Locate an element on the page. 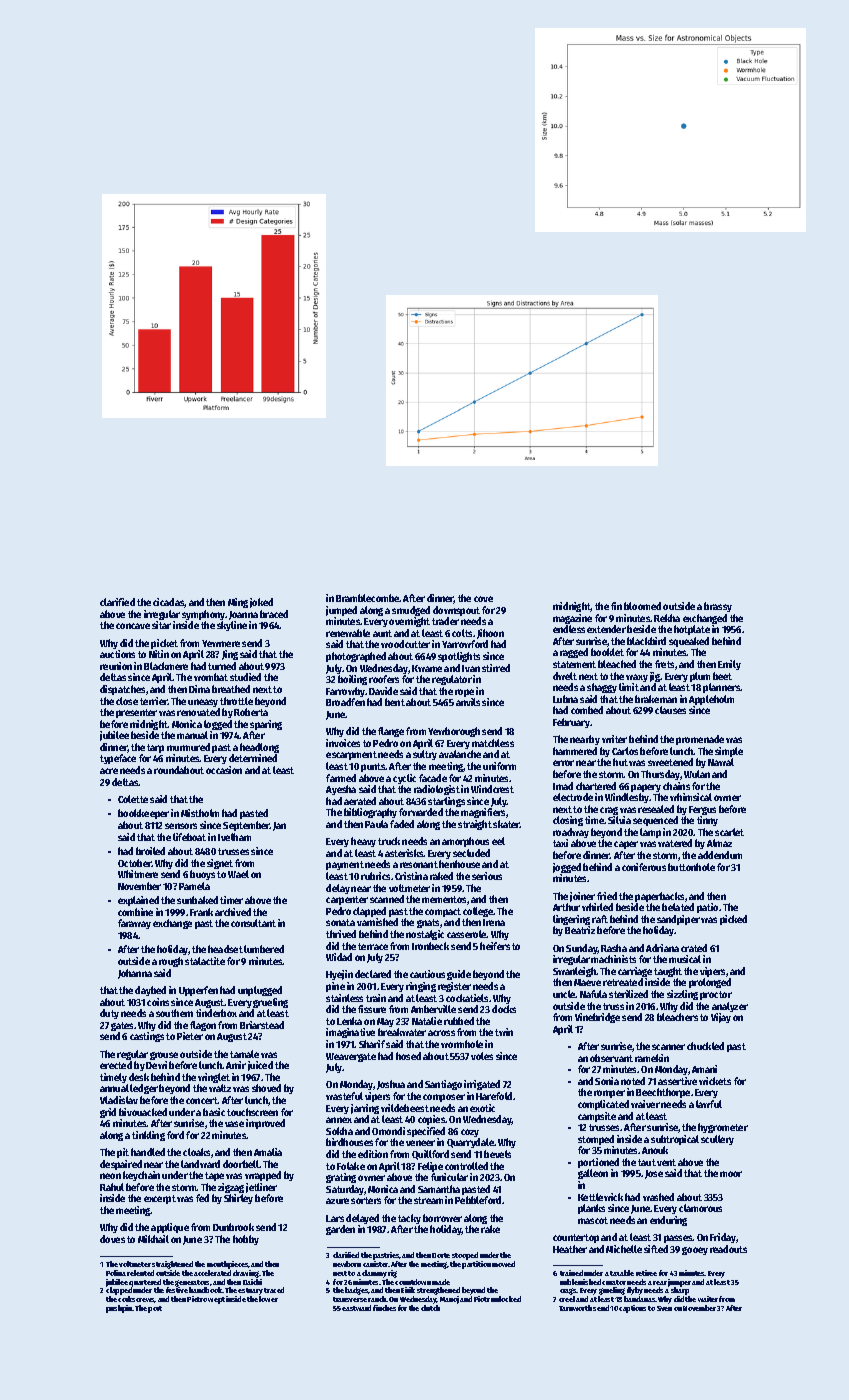 This page has width=849, height=1400. erected is located at coordinates (116, 1065).
